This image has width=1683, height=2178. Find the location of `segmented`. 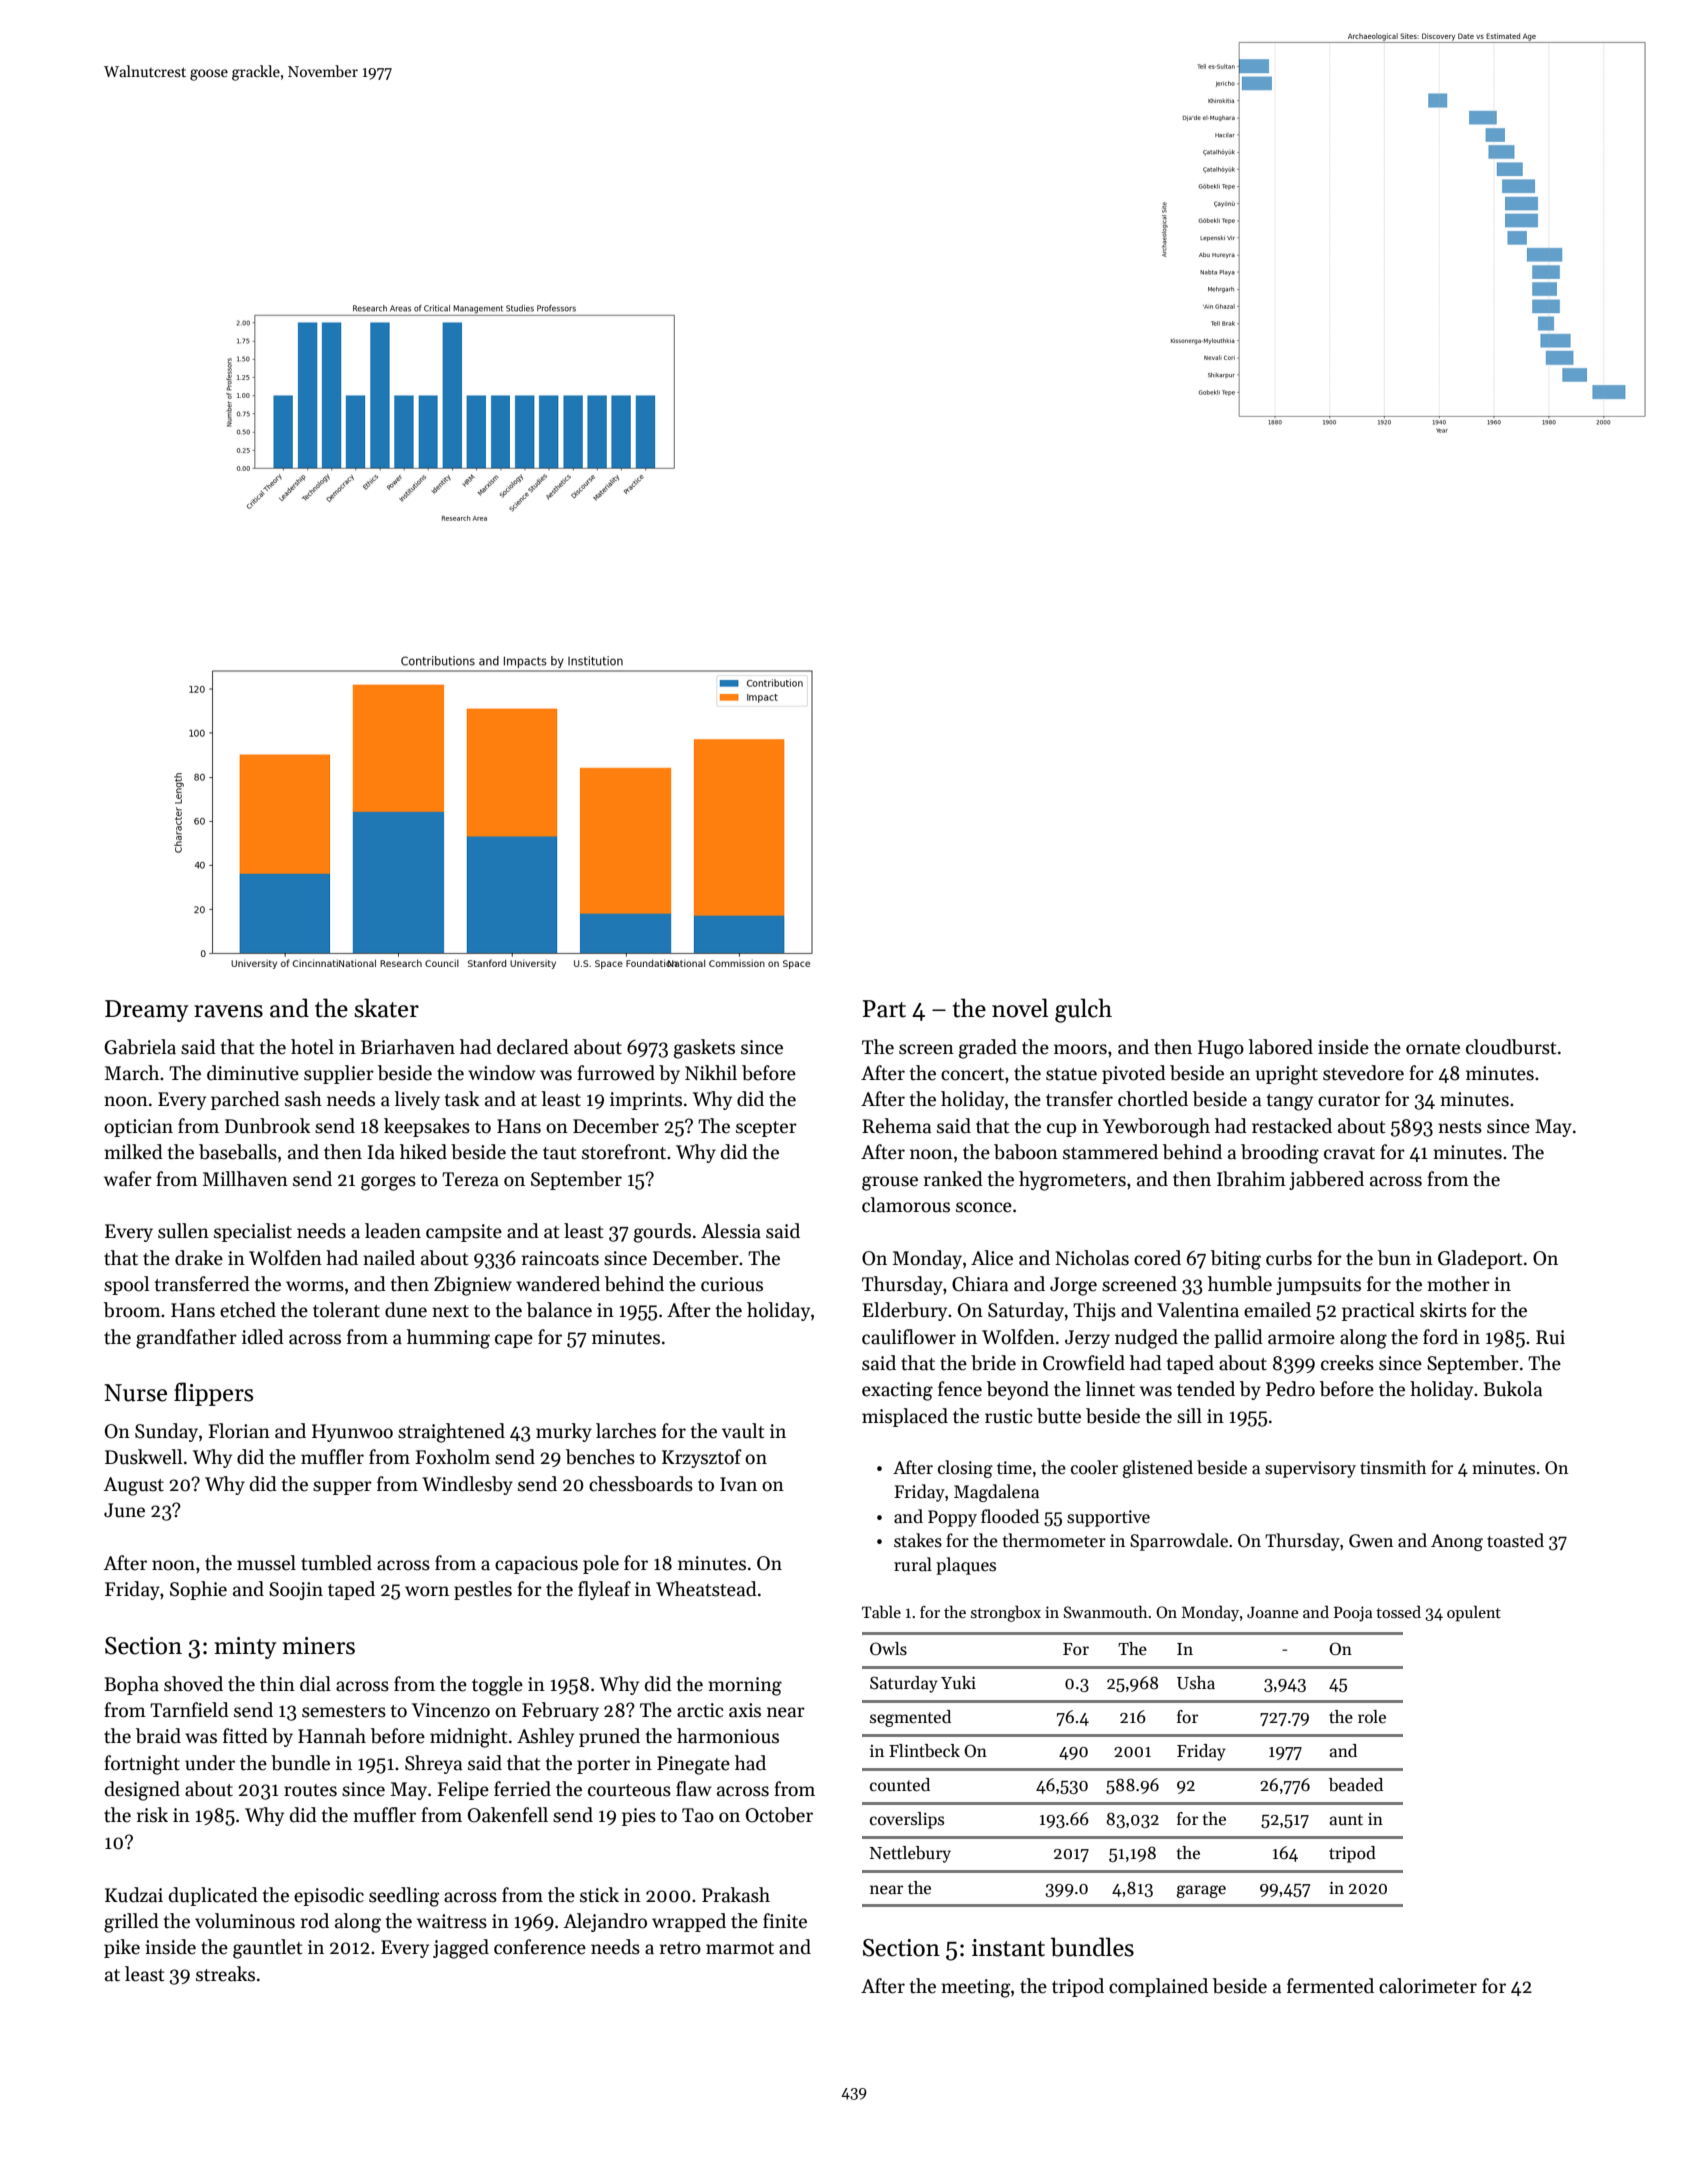

segmented is located at coordinates (910, 1718).
